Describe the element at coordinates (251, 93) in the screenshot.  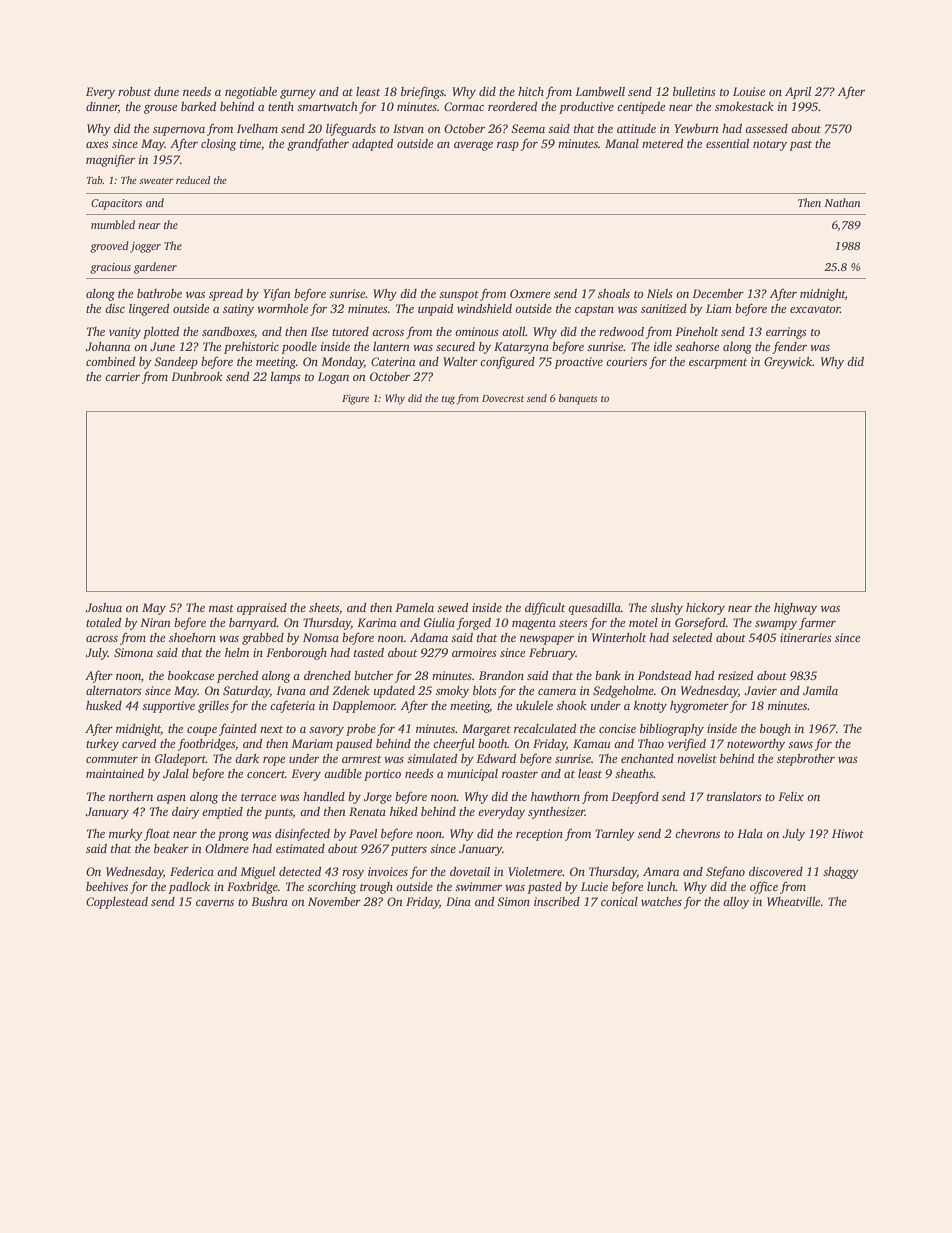
I see `negotiable` at that location.
